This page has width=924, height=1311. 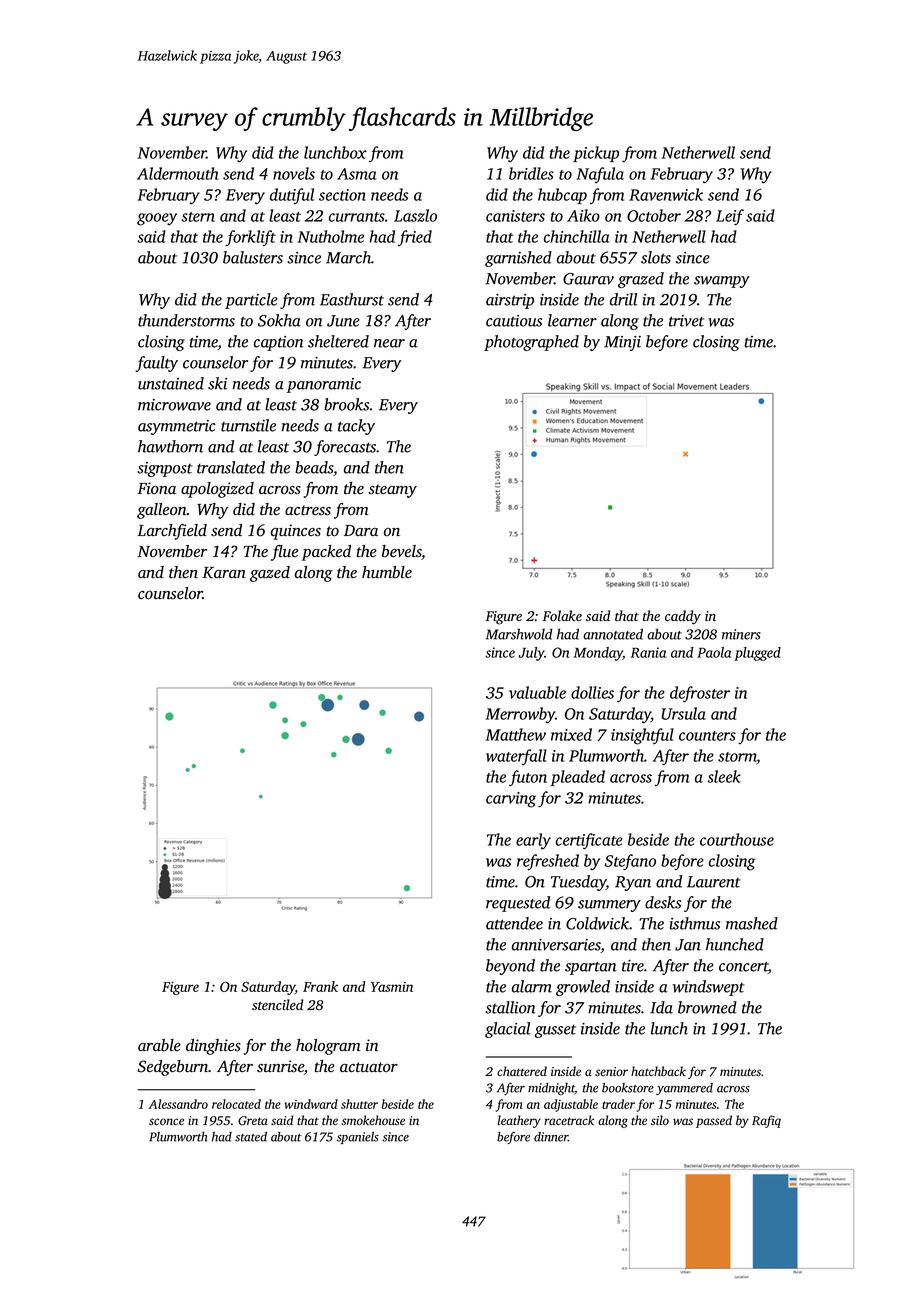 I want to click on garnished, so click(x=518, y=259).
